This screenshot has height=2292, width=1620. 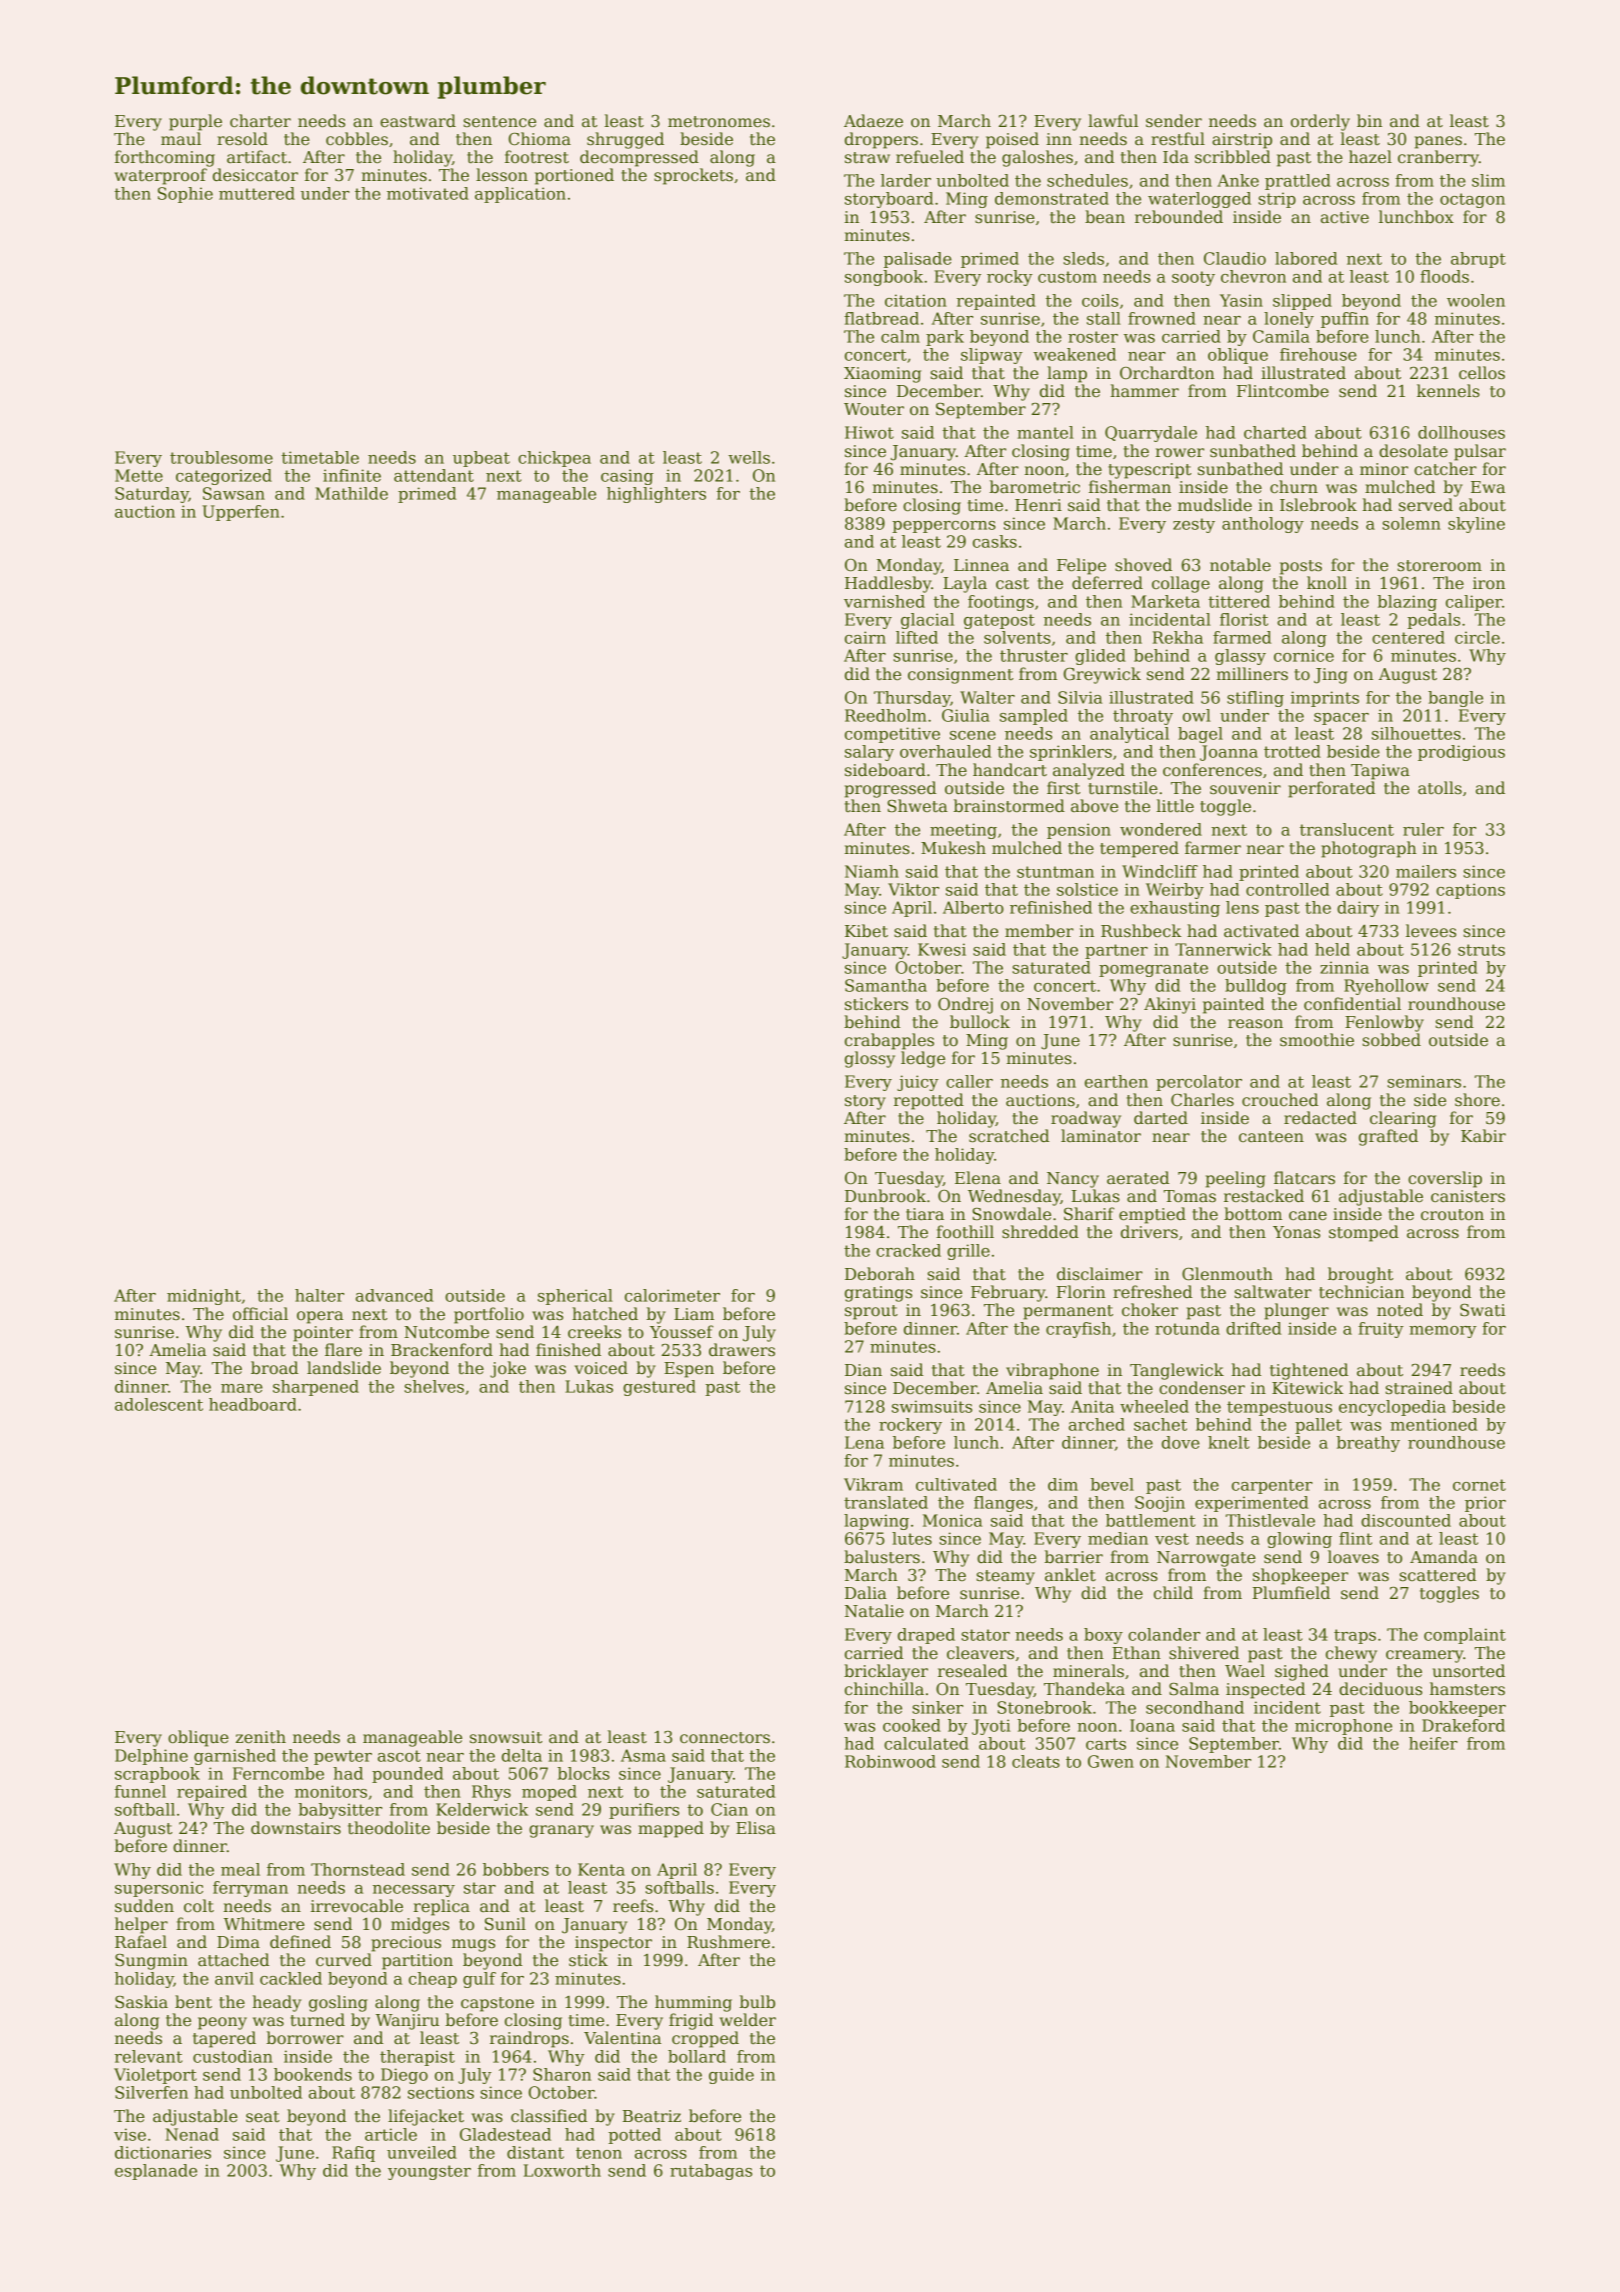 I want to click on bulldog, so click(x=1256, y=987).
